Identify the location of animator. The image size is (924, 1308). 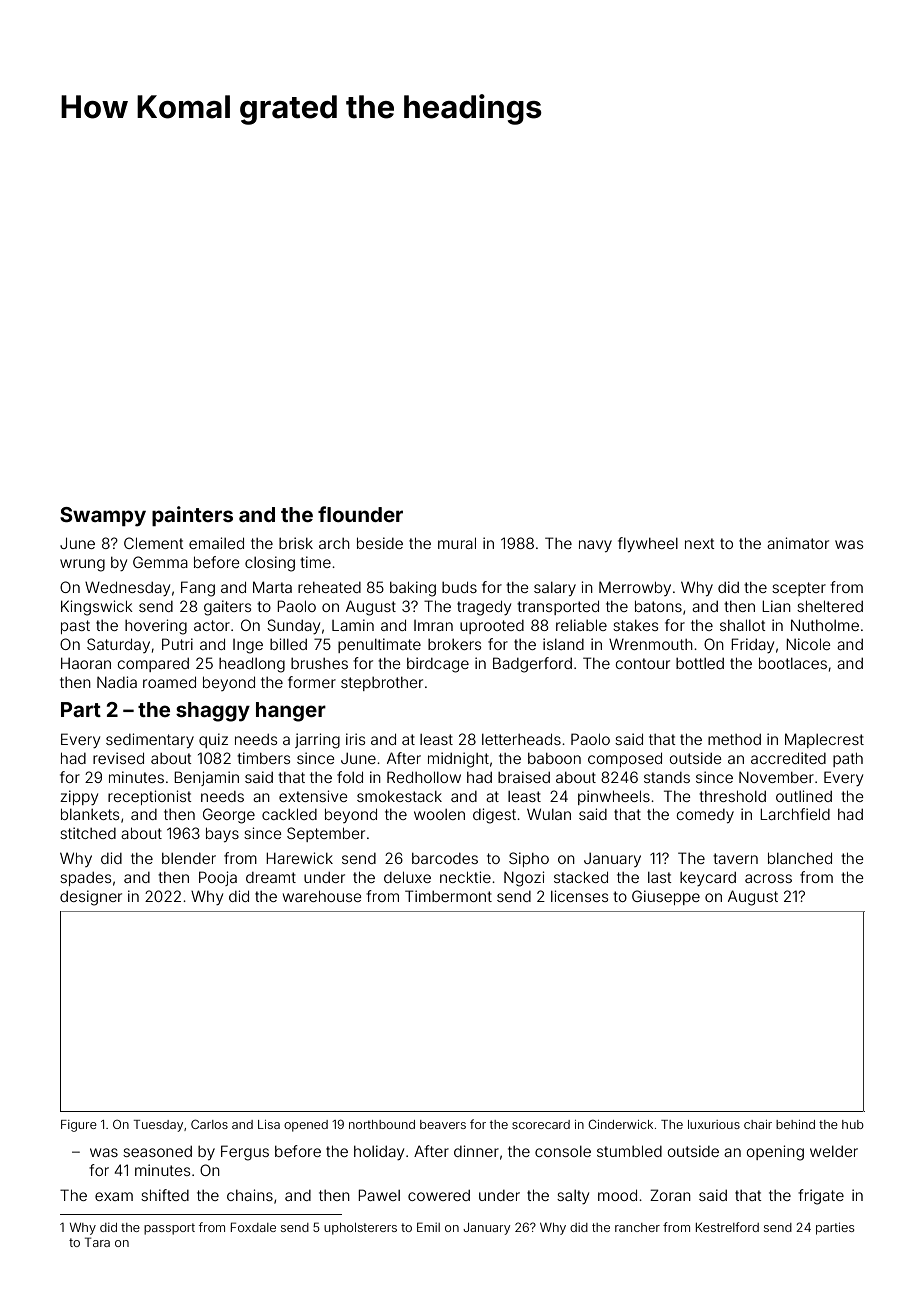
(798, 543).
